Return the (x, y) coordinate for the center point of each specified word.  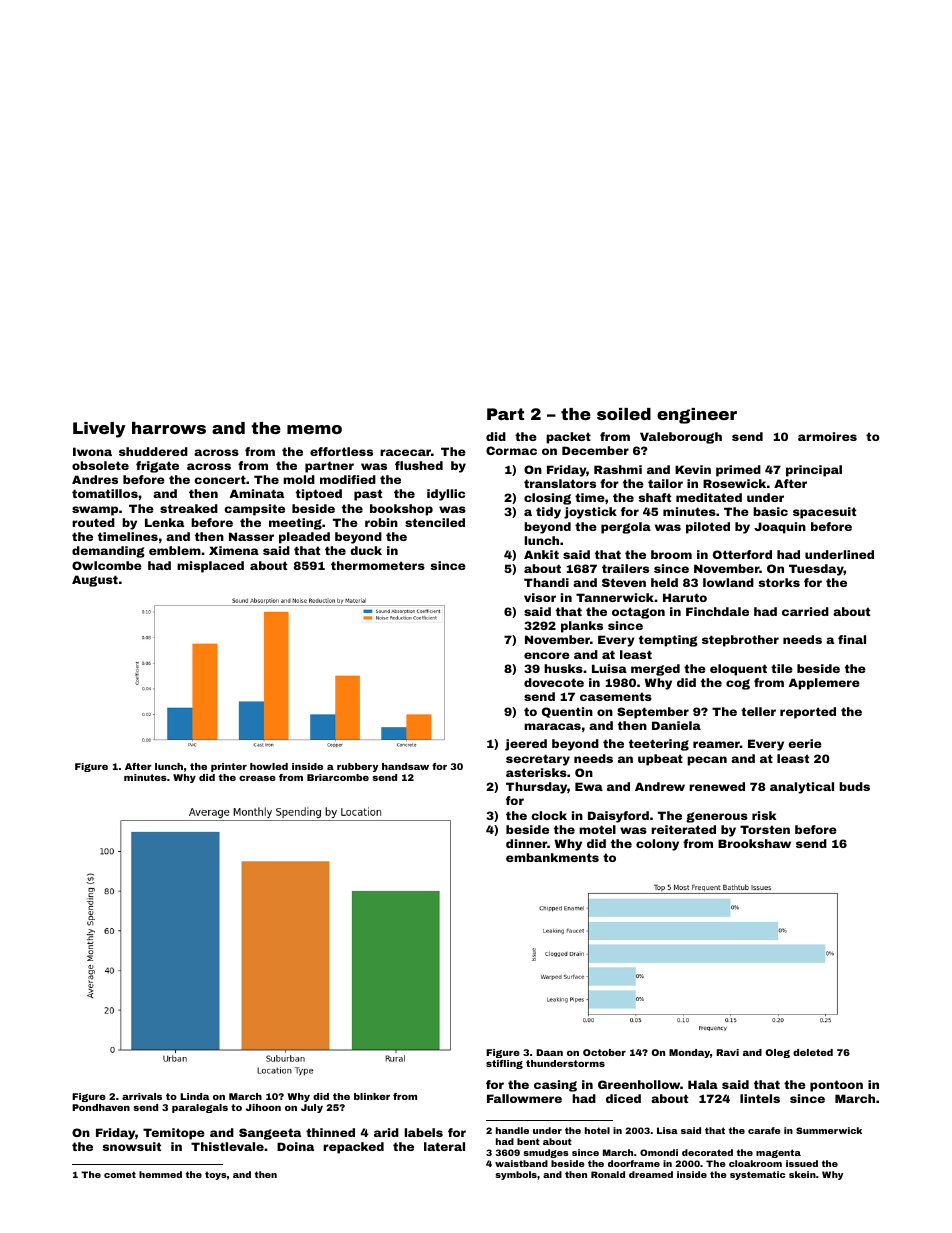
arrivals (142, 1096)
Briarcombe (338, 777)
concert (220, 479)
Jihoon (263, 1107)
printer (229, 767)
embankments (552, 857)
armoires (827, 436)
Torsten (765, 829)
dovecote (554, 682)
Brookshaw (754, 843)
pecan (707, 761)
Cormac (511, 450)
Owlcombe (107, 565)
